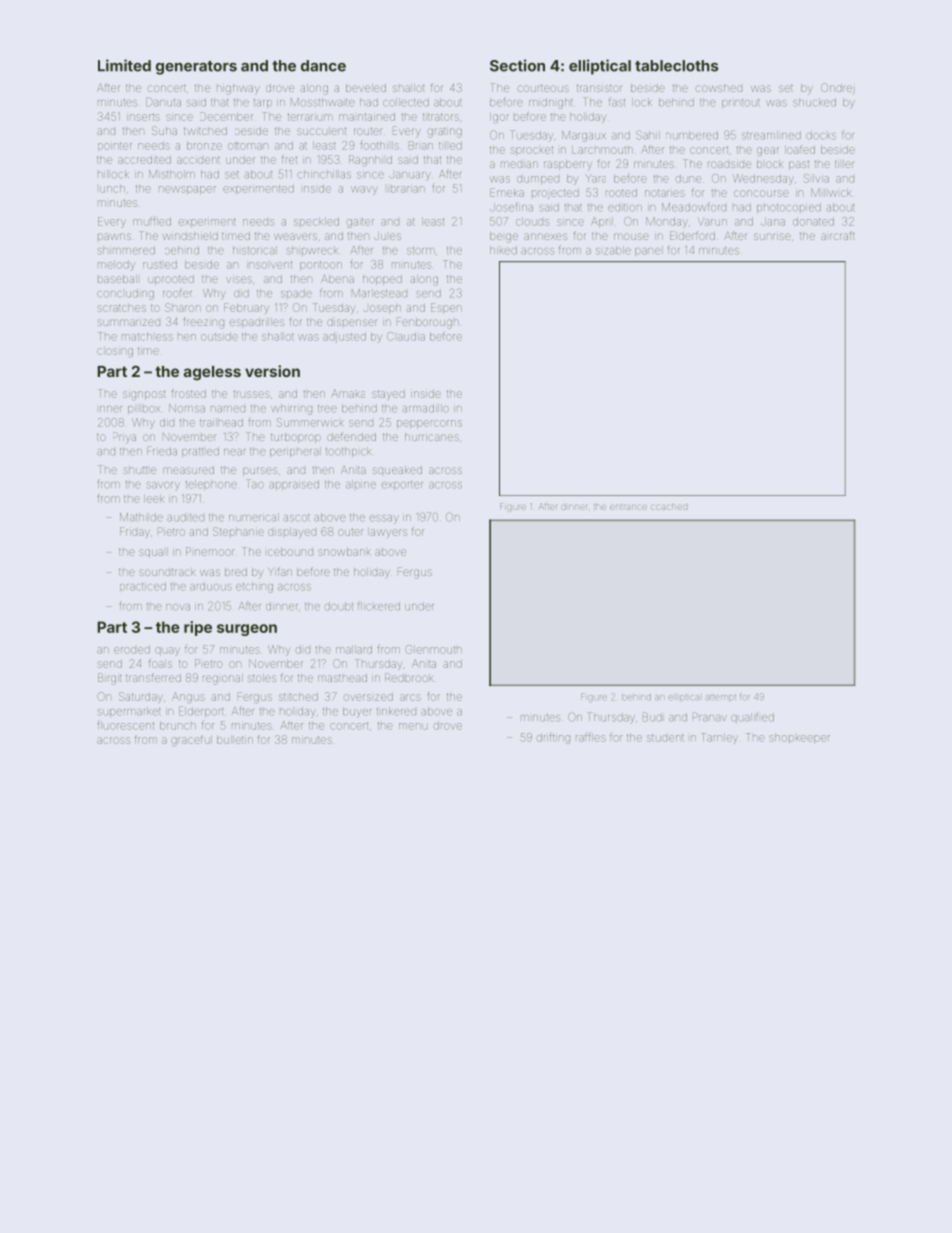 This screenshot has width=952, height=1233. Describe the element at coordinates (428, 323) in the screenshot. I see `Fenborough` at that location.
